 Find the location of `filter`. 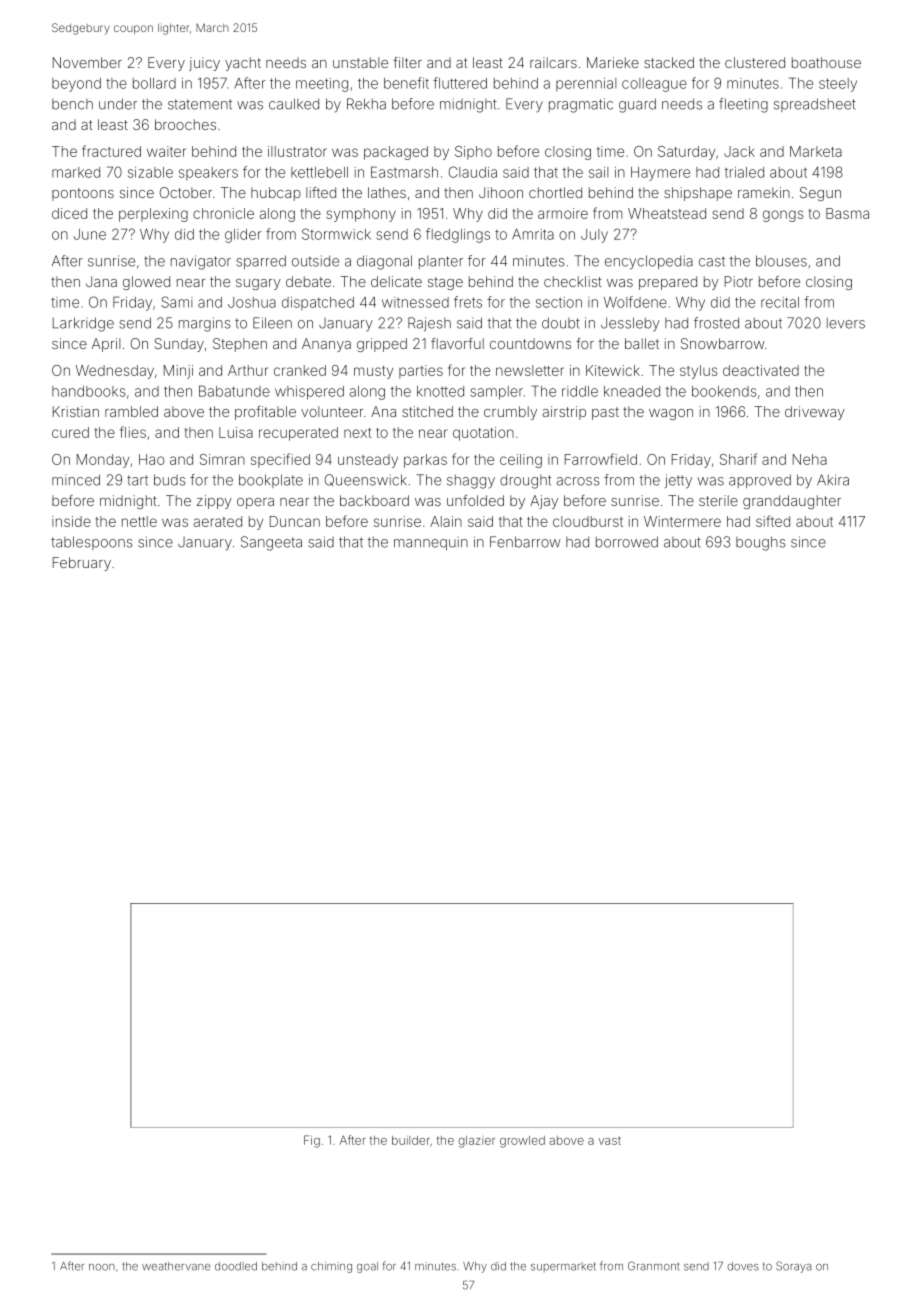

filter is located at coordinates (407, 62).
